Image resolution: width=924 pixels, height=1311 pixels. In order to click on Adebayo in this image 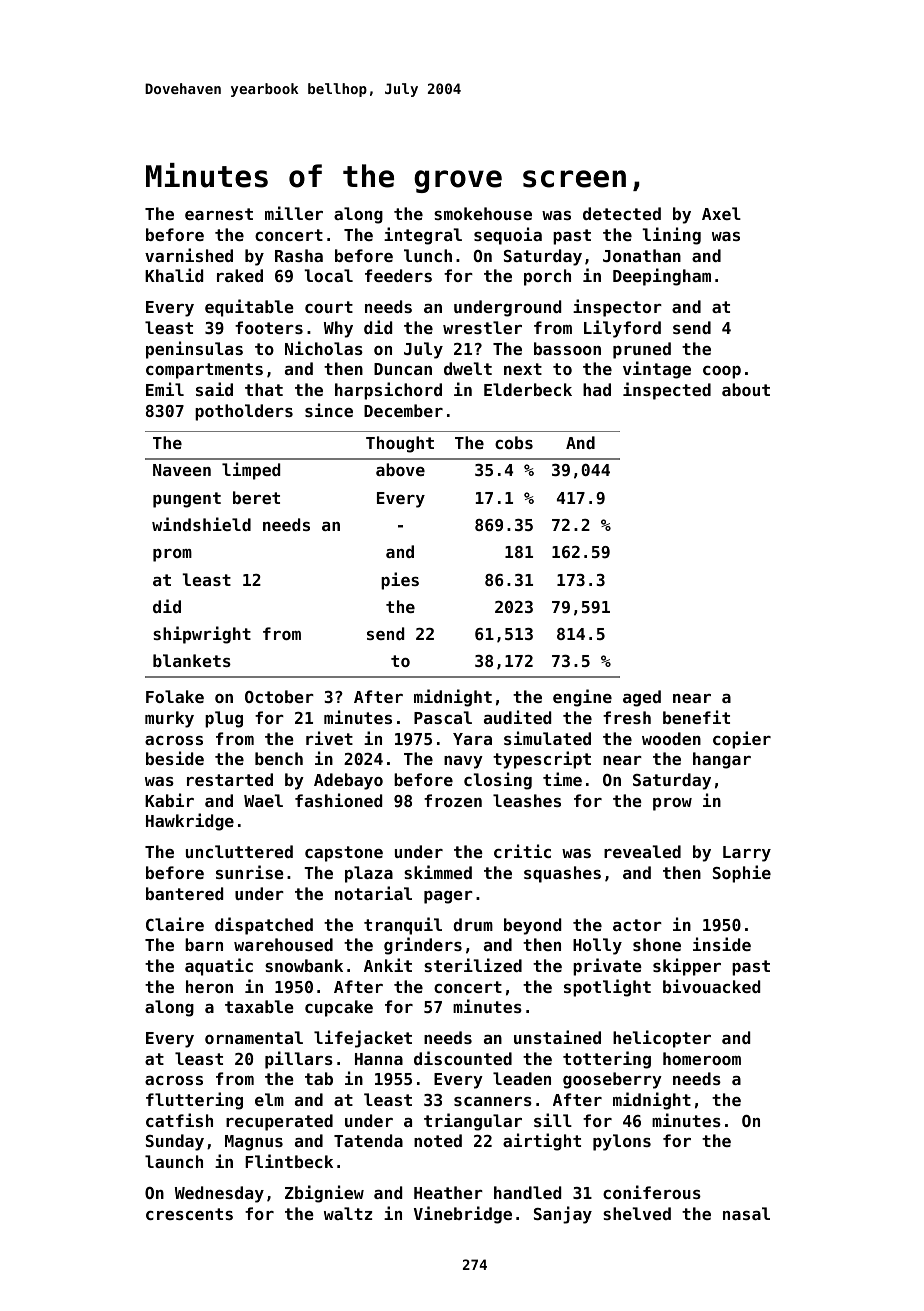, I will do `click(348, 781)`.
